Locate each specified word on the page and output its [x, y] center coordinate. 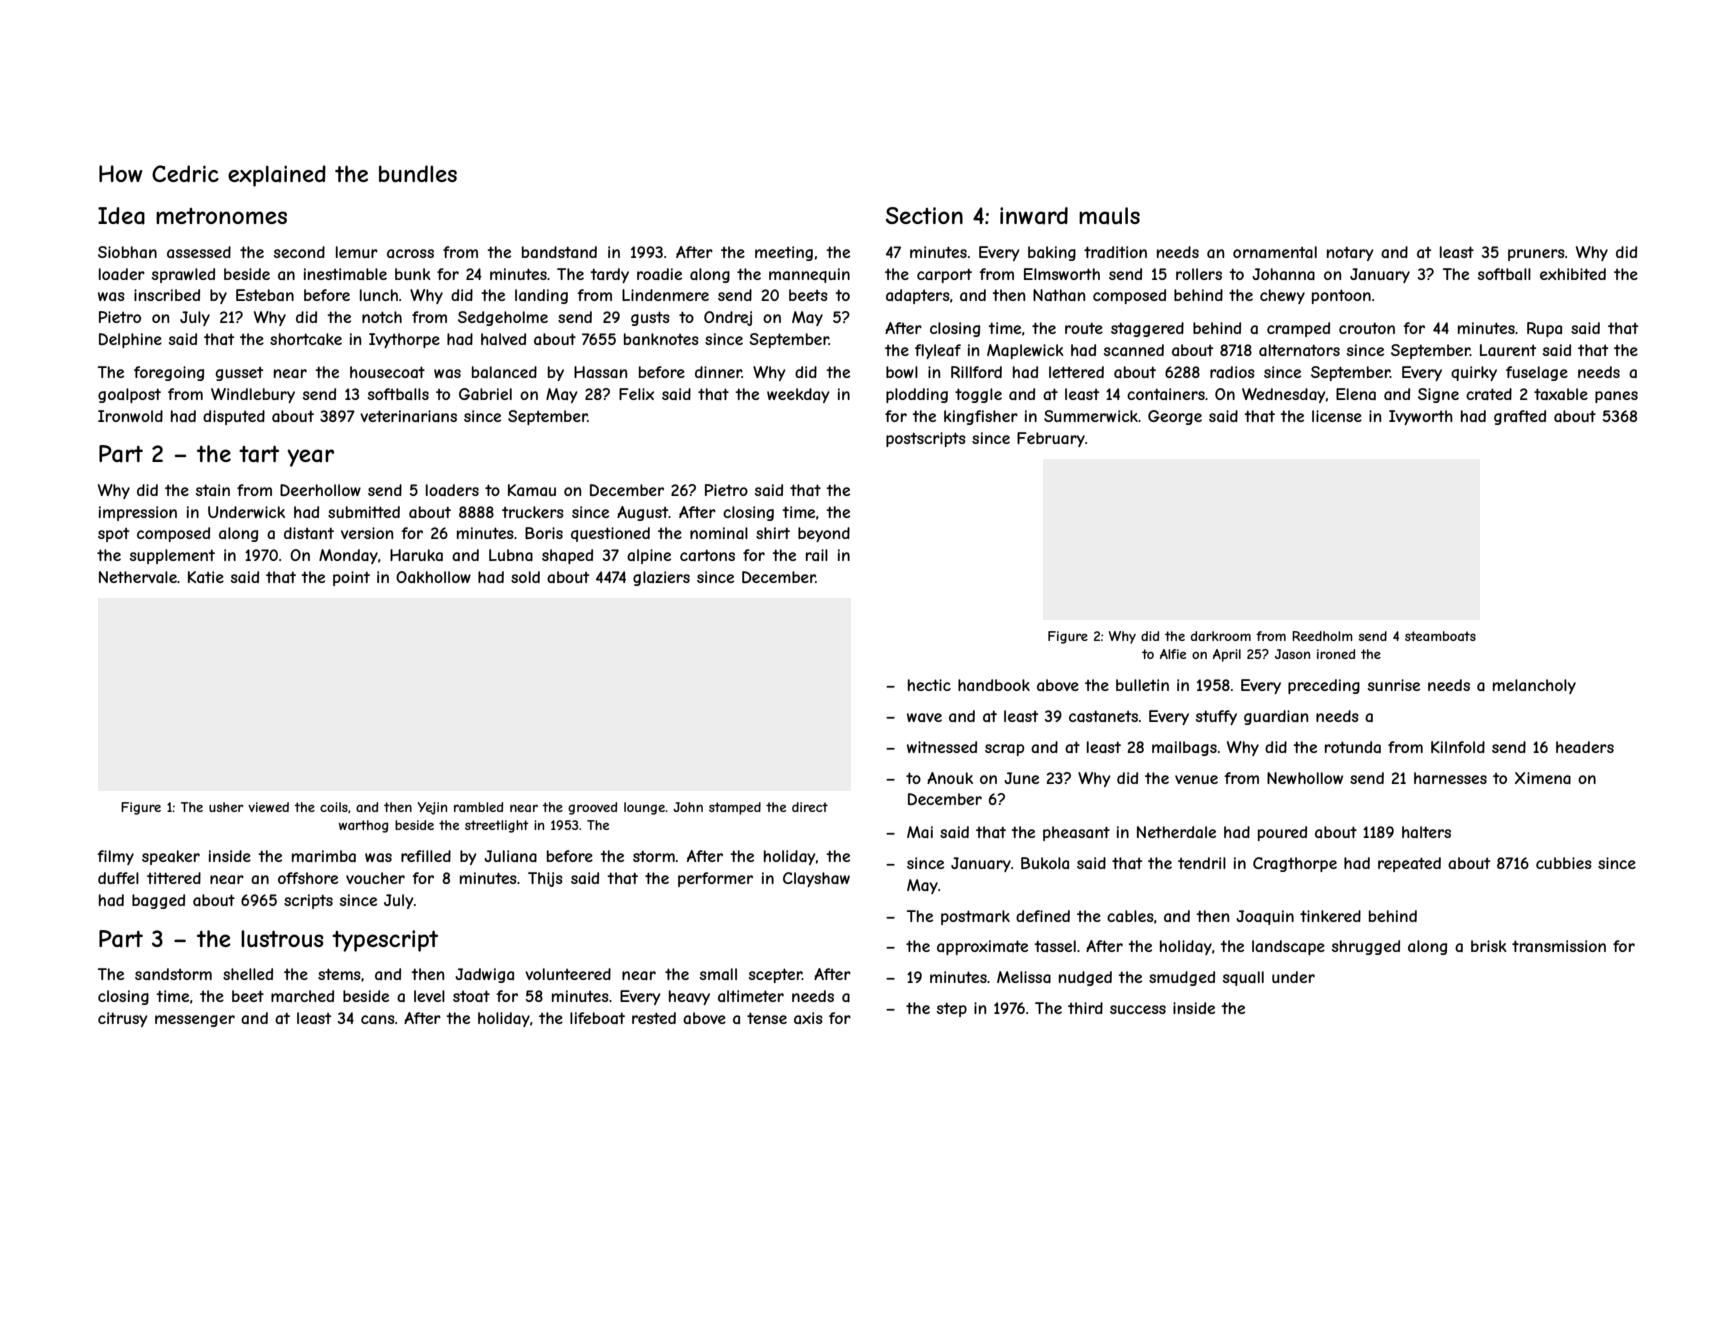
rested [654, 1018]
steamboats [1440, 636]
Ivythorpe [404, 340]
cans [378, 1019]
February [1051, 439]
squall [1243, 978]
